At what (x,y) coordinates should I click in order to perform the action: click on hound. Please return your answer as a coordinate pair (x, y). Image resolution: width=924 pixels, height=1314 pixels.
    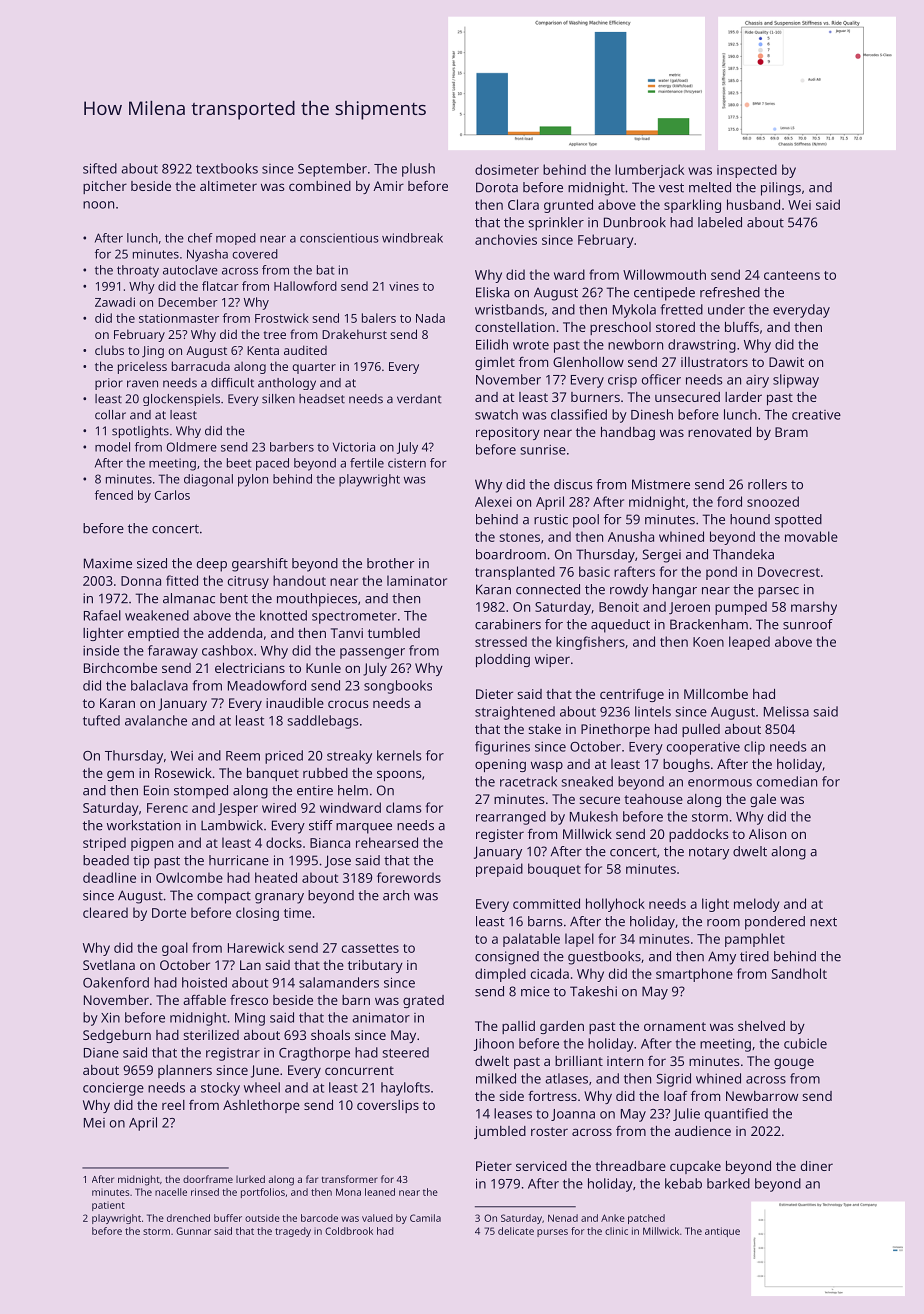
    Looking at the image, I should click on (750, 519).
